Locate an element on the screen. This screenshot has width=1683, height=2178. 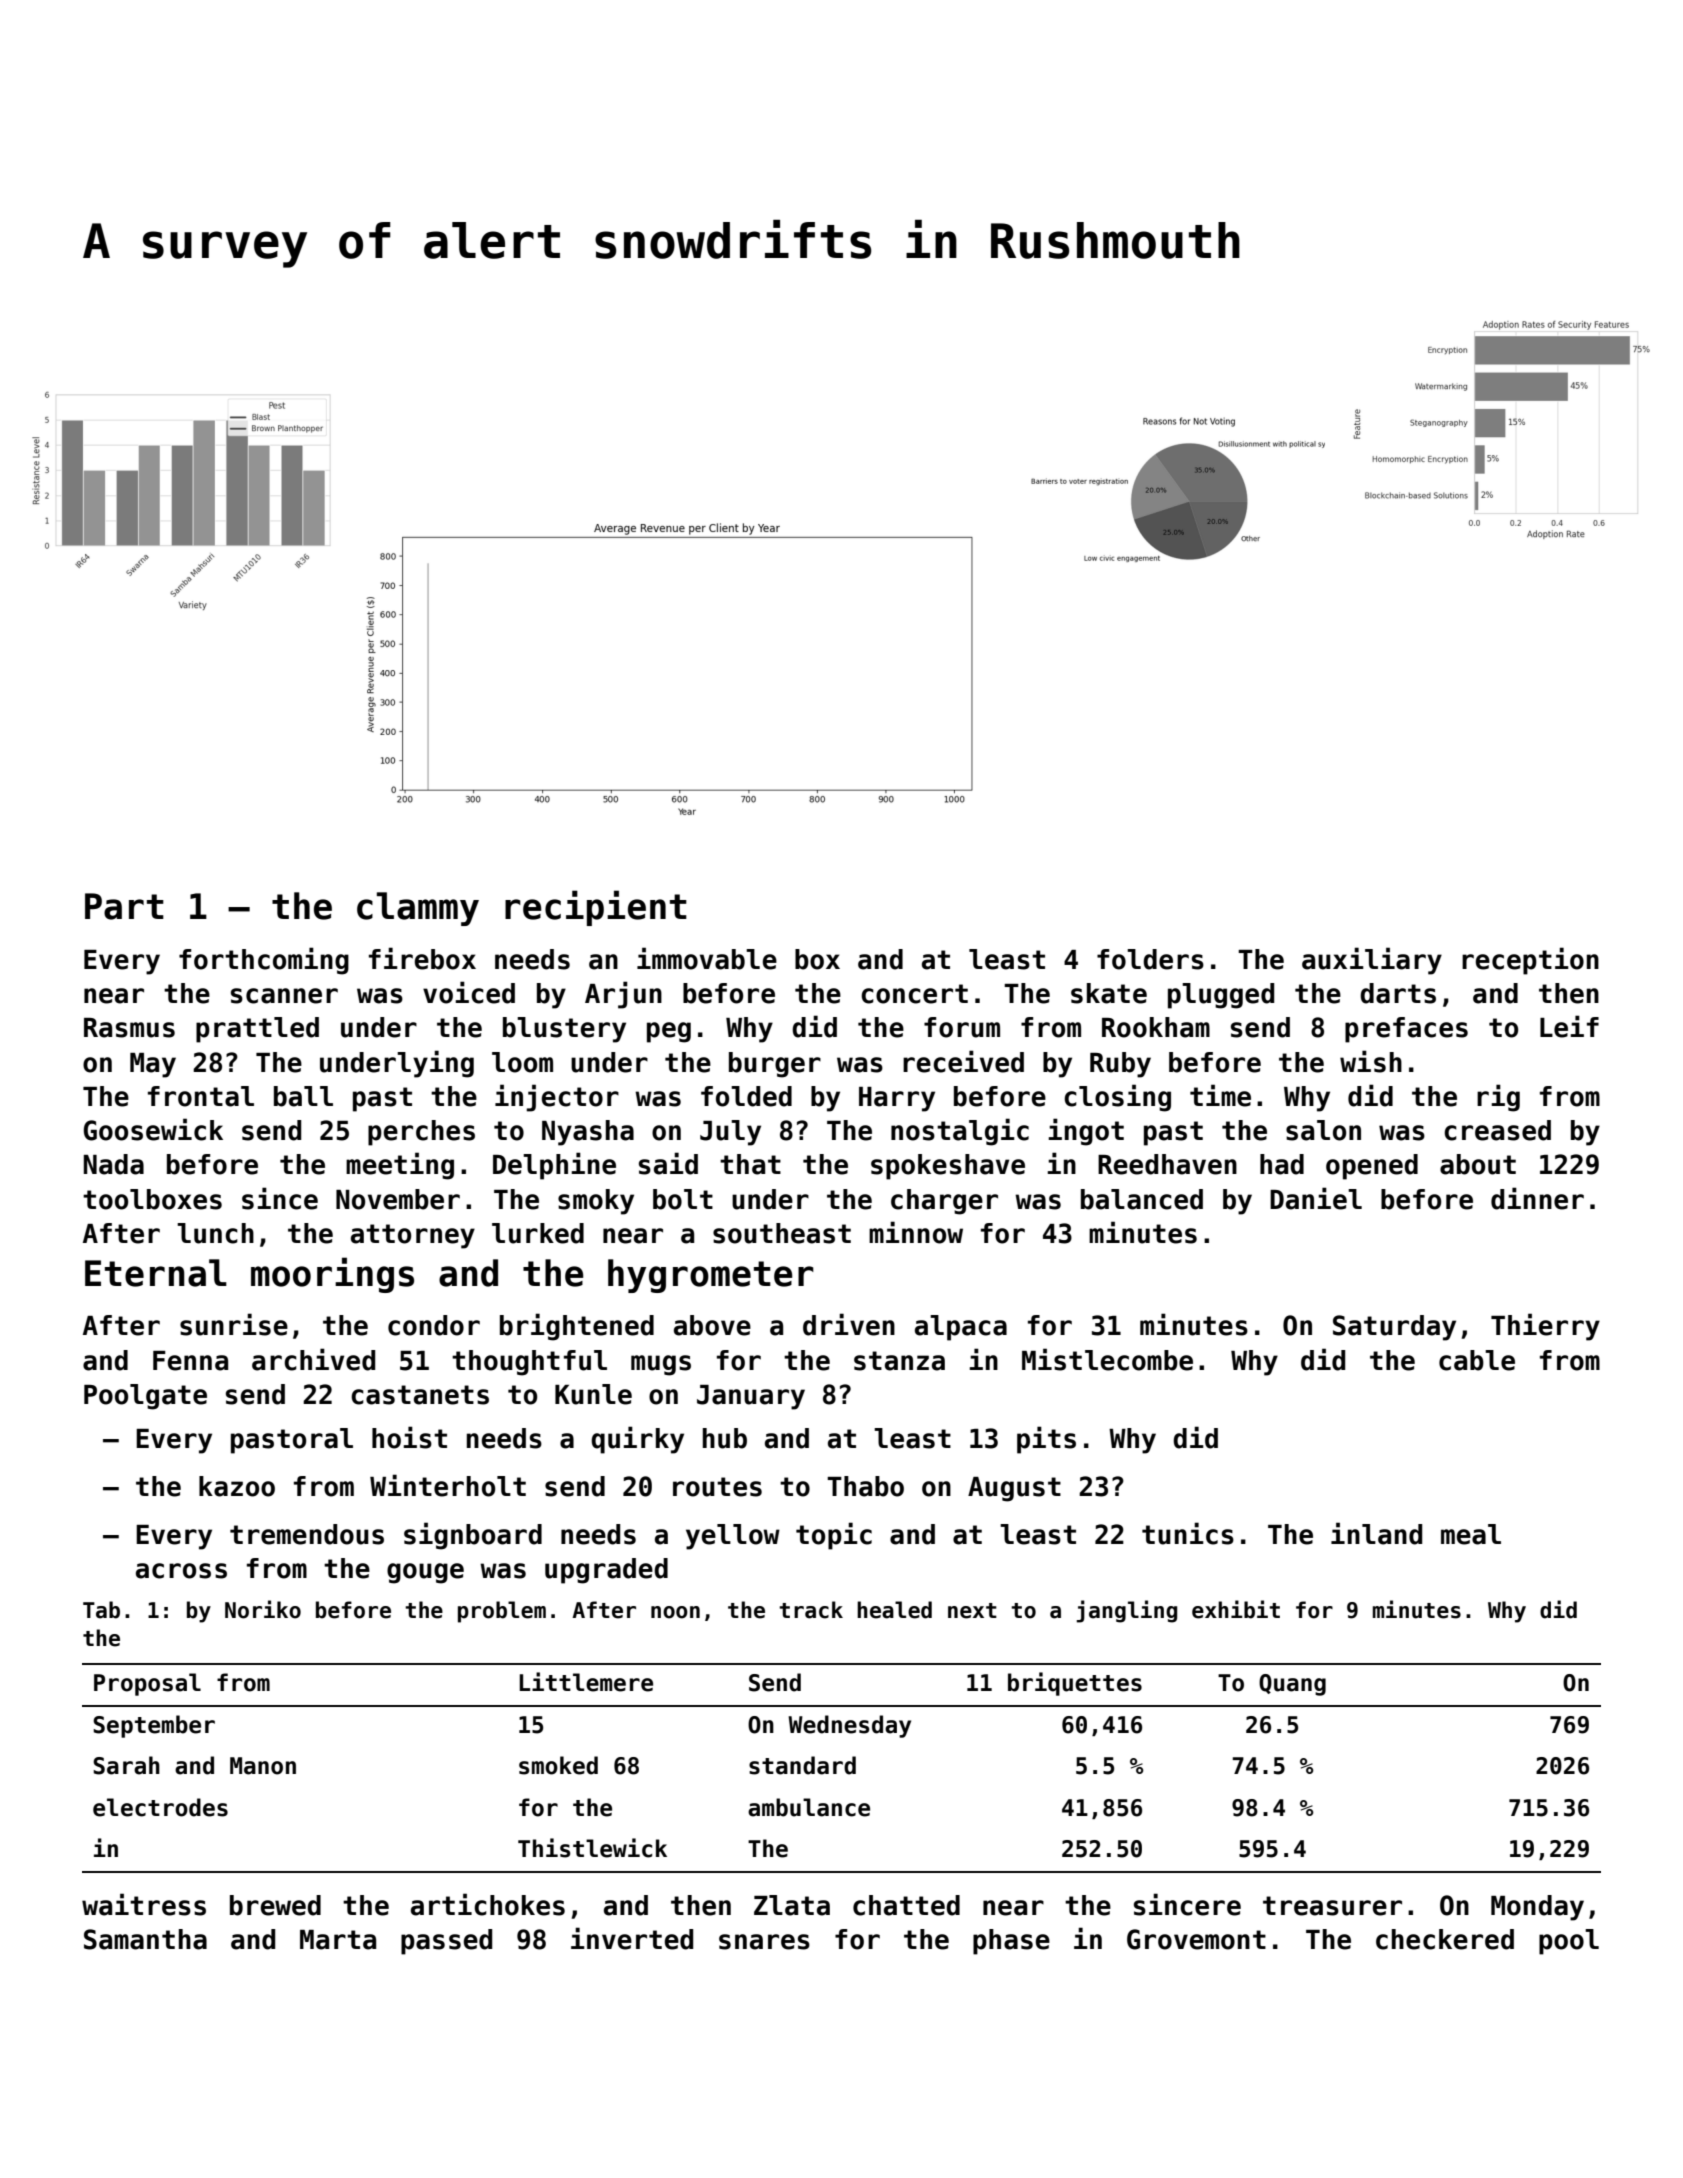
Sarah is located at coordinates (126, 1765).
